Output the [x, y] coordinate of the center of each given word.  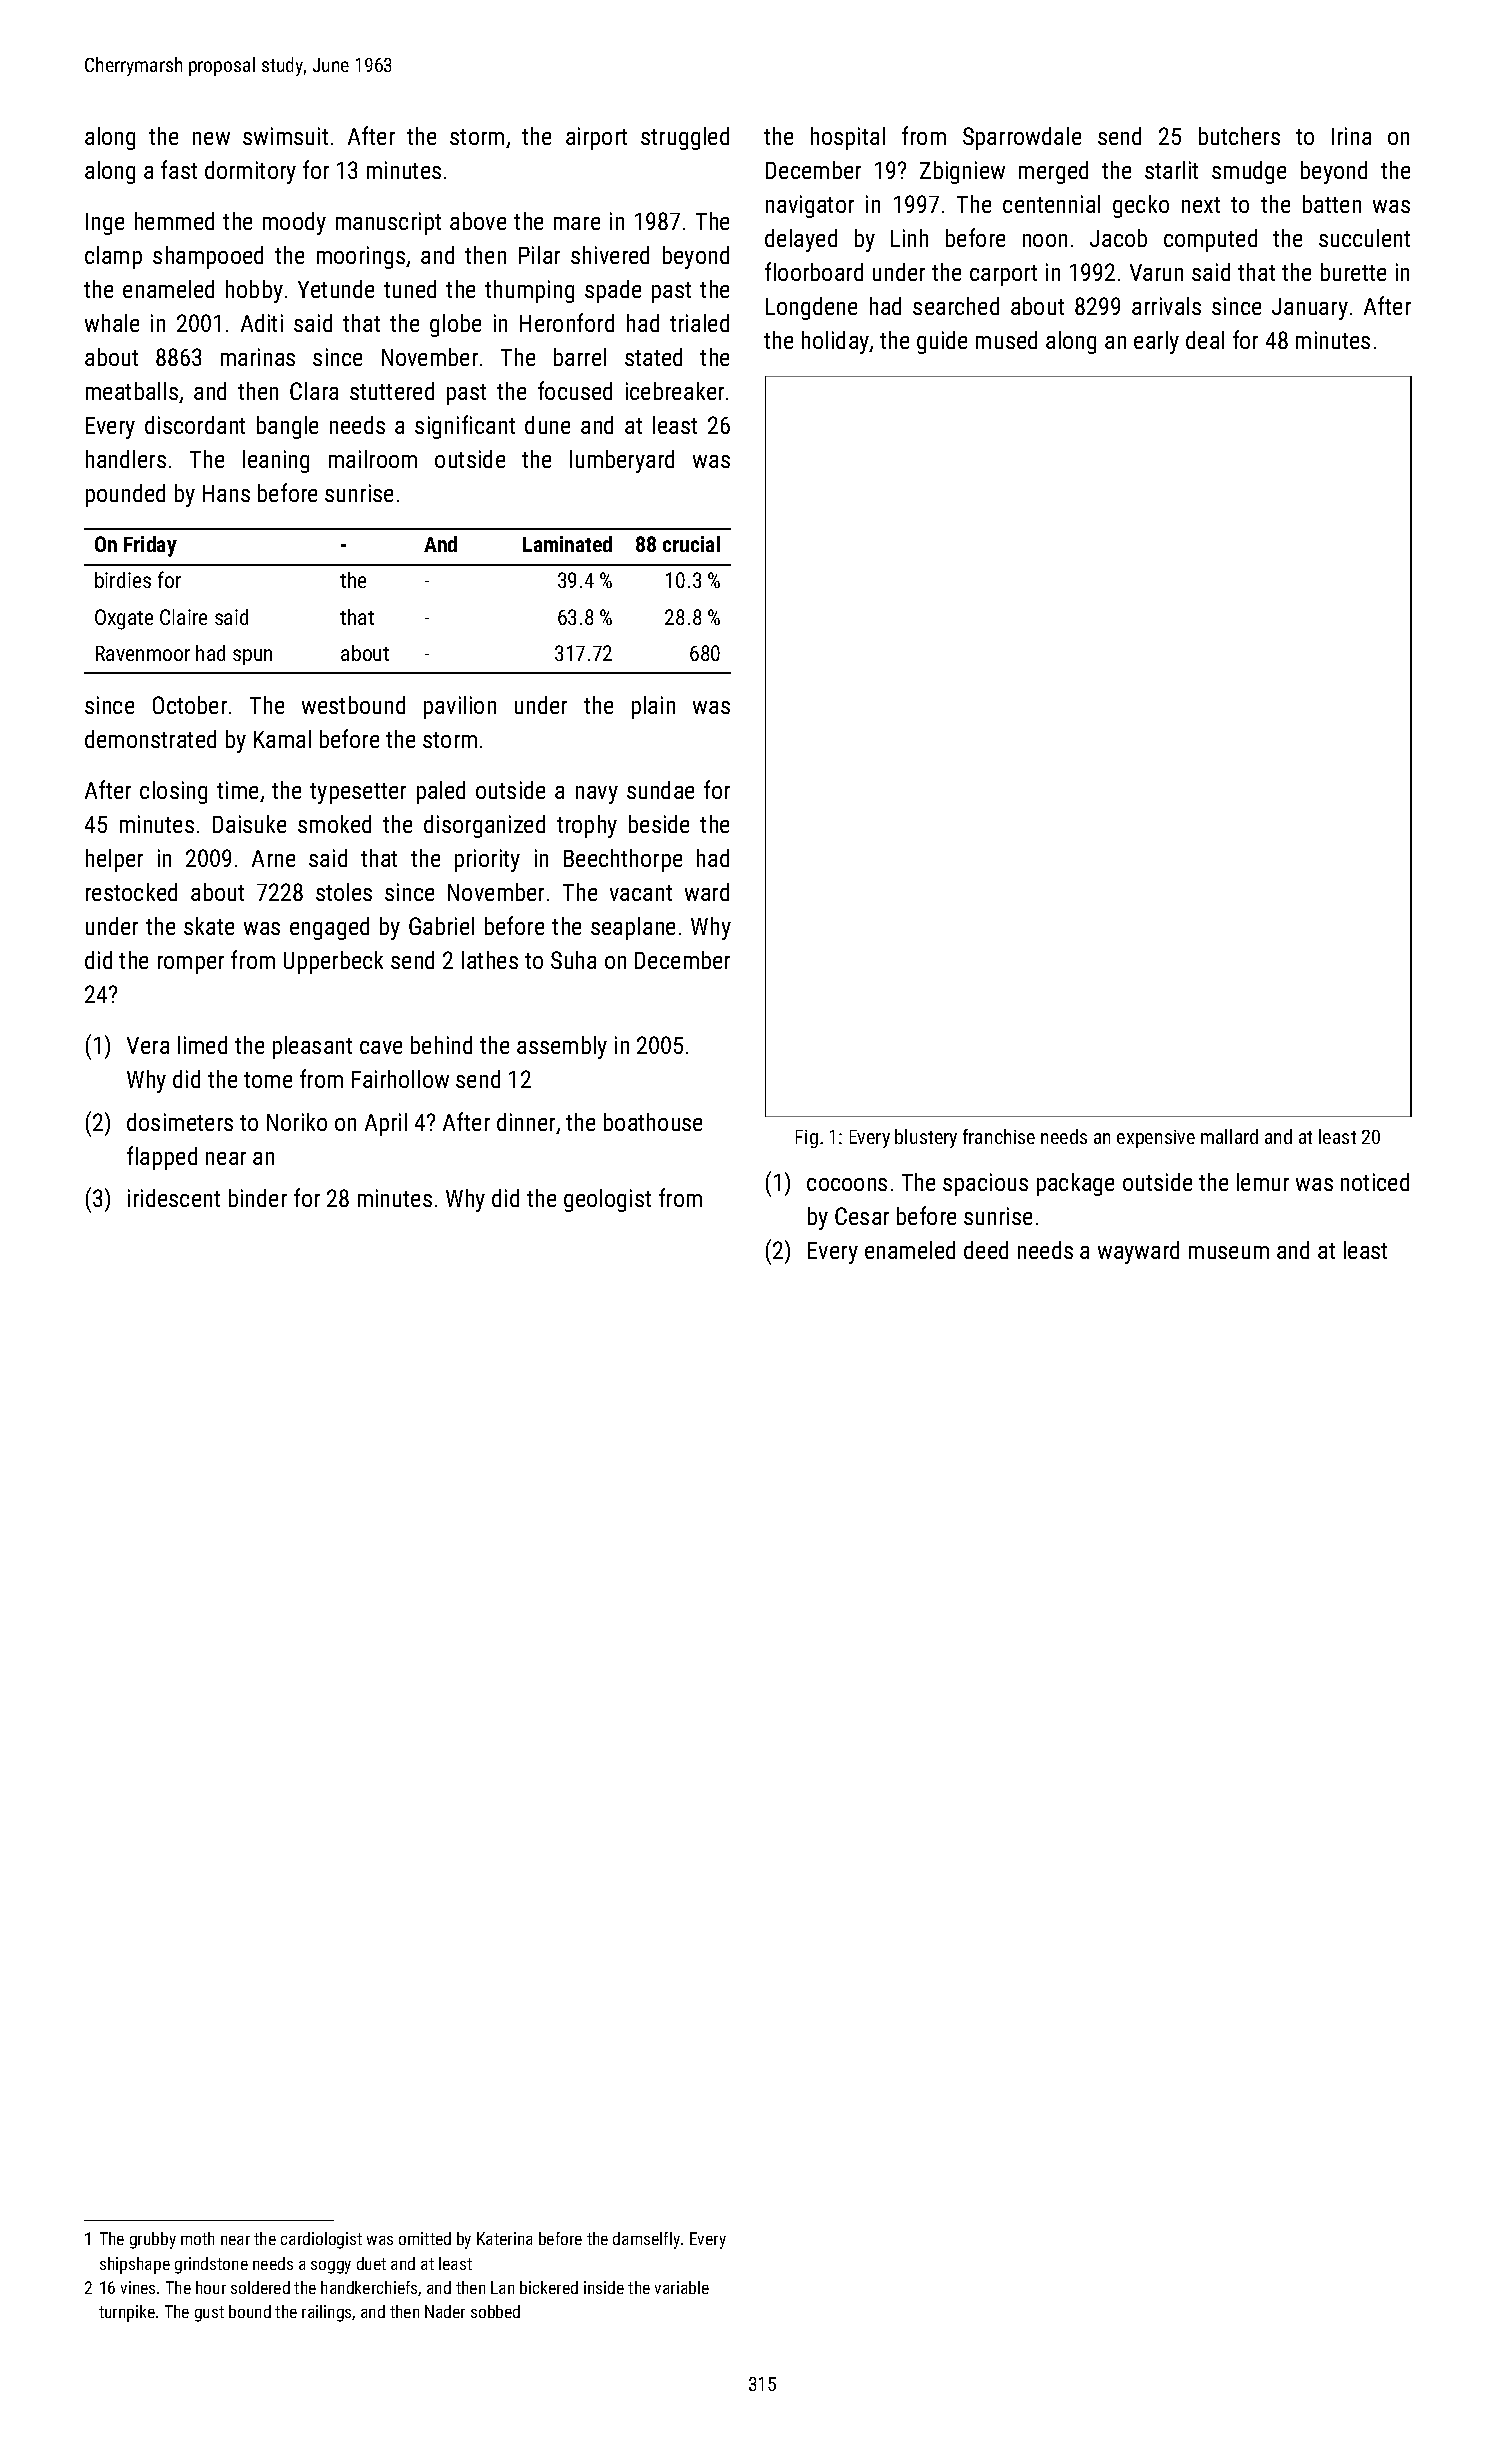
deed [986, 1250]
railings [327, 2313]
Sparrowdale [1022, 138]
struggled [685, 138]
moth [197, 2238]
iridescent [174, 1198]
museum [1229, 1252]
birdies [123, 580]
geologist [607, 1200]
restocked [131, 892]
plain [653, 707]
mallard [1229, 1136]
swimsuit [285, 136]
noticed [1375, 1182]
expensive [1156, 1139]
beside [659, 824]
